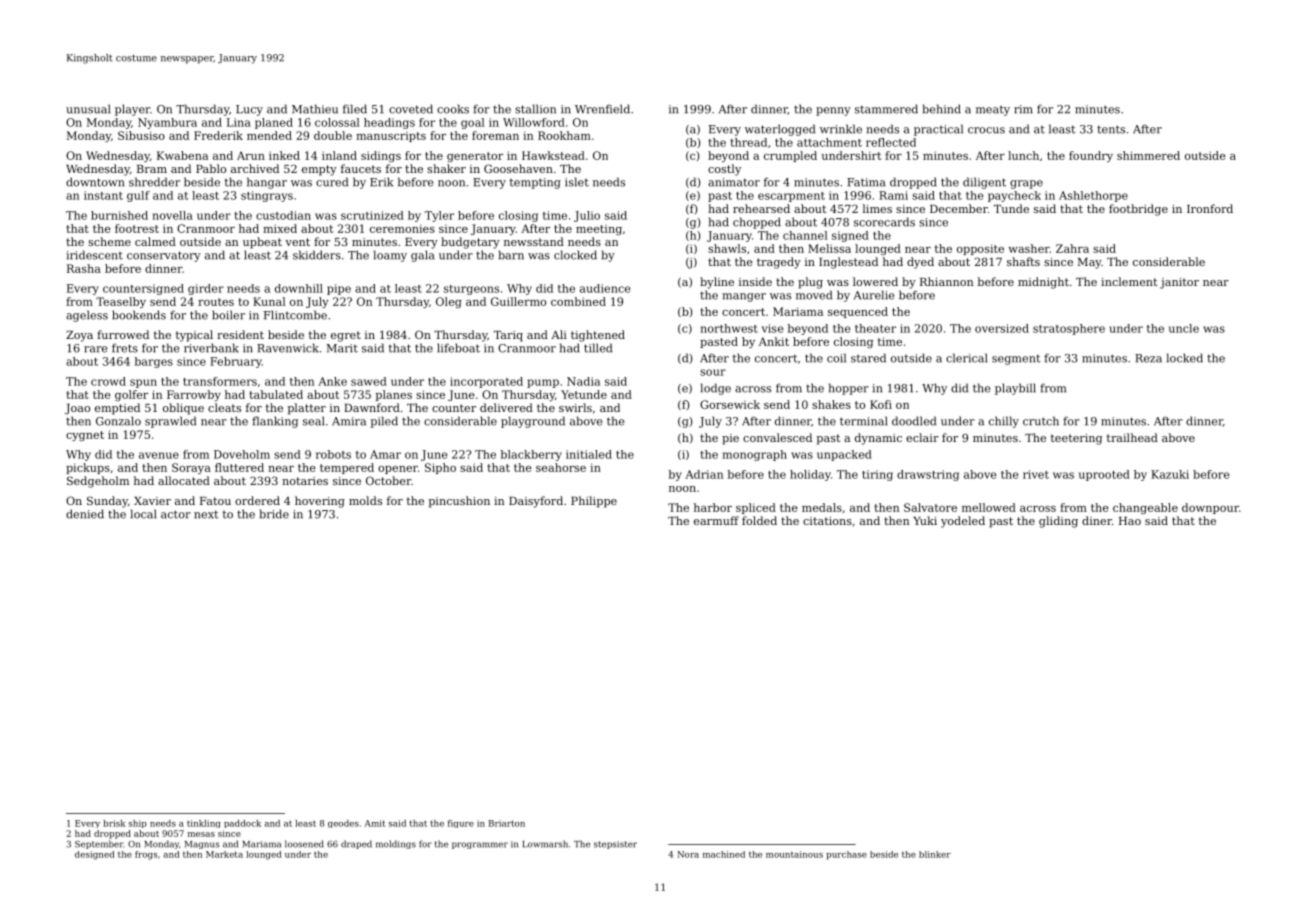 The width and height of the screenshot is (1308, 924). What do you see at coordinates (1023, 109) in the screenshot?
I see `rim` at bounding box center [1023, 109].
